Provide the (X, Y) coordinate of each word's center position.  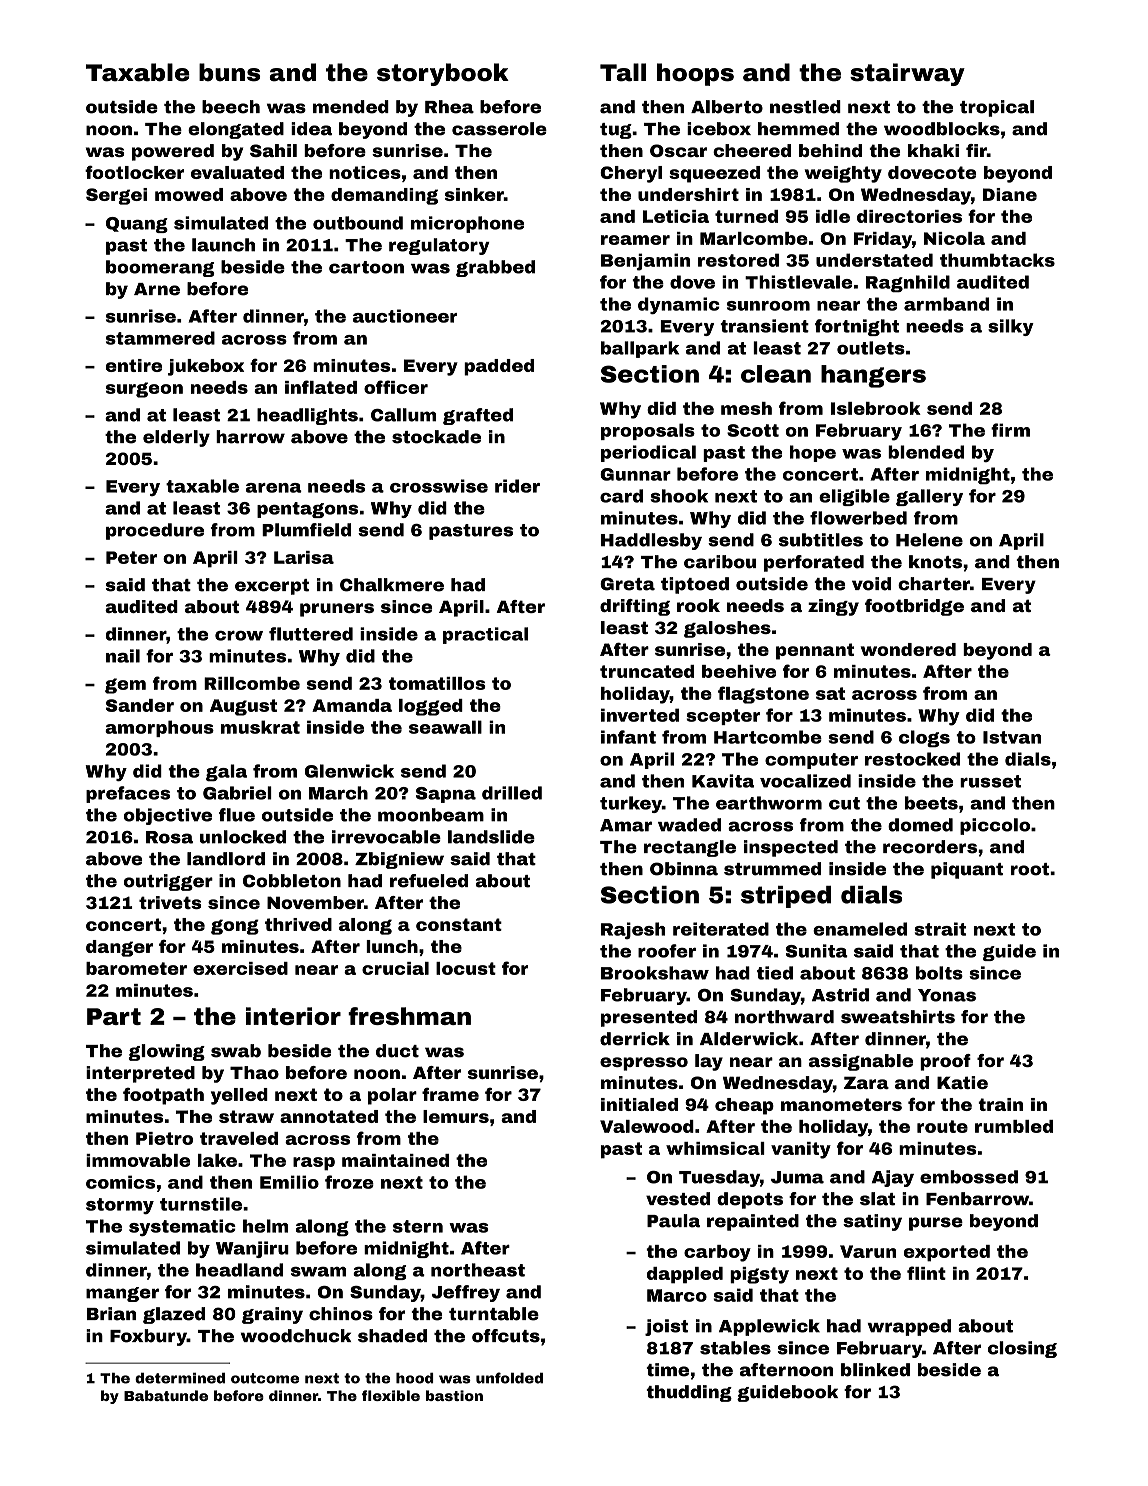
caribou (720, 562)
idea (311, 129)
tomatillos (437, 683)
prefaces (128, 794)
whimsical (715, 1148)
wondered (908, 649)
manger (122, 1294)
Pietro (164, 1138)
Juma (797, 1177)
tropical (997, 108)
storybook (443, 74)
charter (934, 584)
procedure (155, 531)
